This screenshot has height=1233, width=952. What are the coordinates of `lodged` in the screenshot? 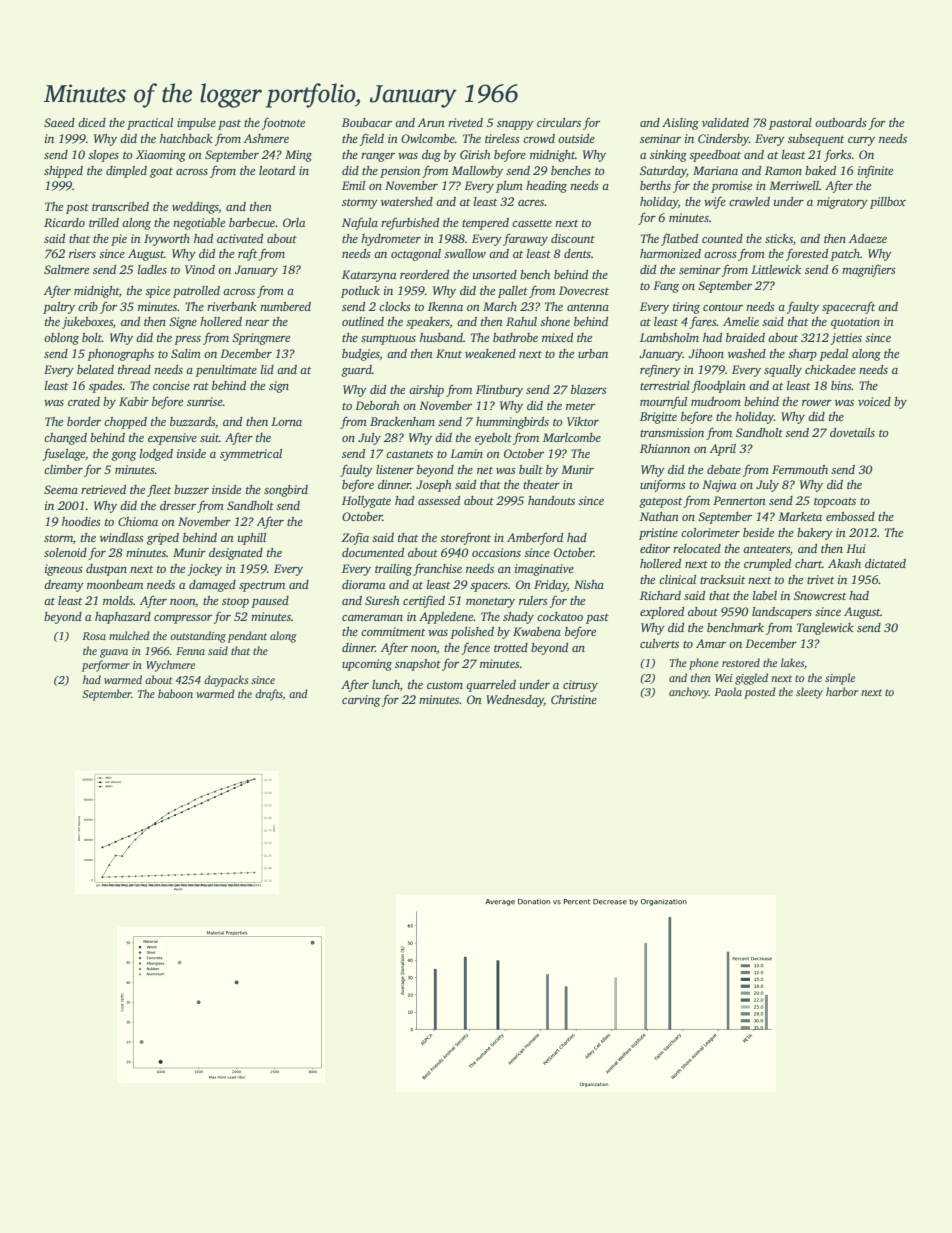 It's located at (156, 455).
